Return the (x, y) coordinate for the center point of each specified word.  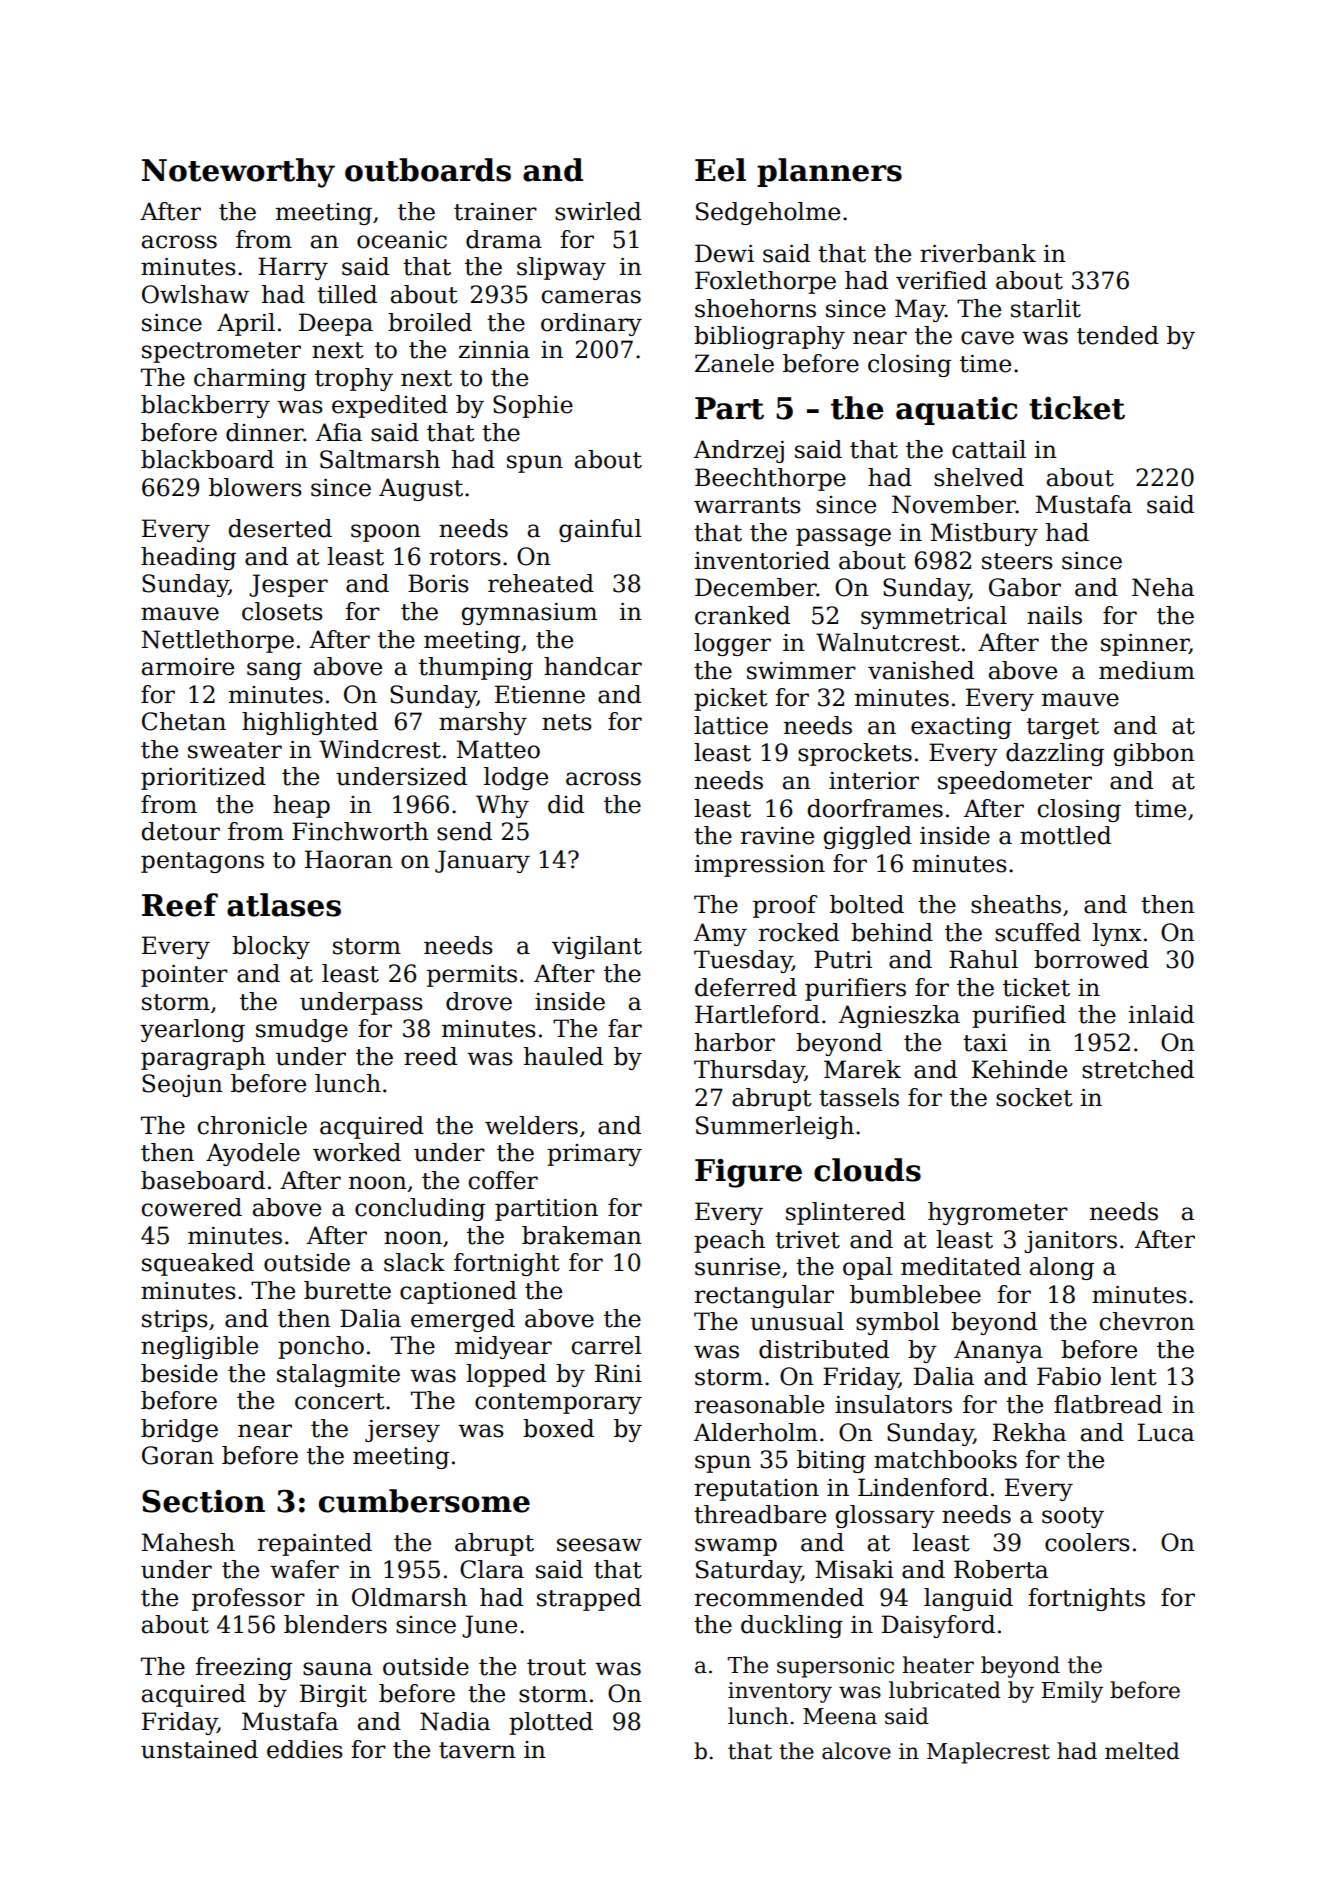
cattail (989, 449)
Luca (1166, 1432)
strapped (589, 1599)
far (625, 1028)
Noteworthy (238, 173)
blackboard (207, 459)
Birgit (333, 1695)
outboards (428, 170)
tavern (477, 1750)
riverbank (978, 253)
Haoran (349, 859)
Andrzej (739, 451)
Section (203, 1501)
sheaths (1016, 904)
